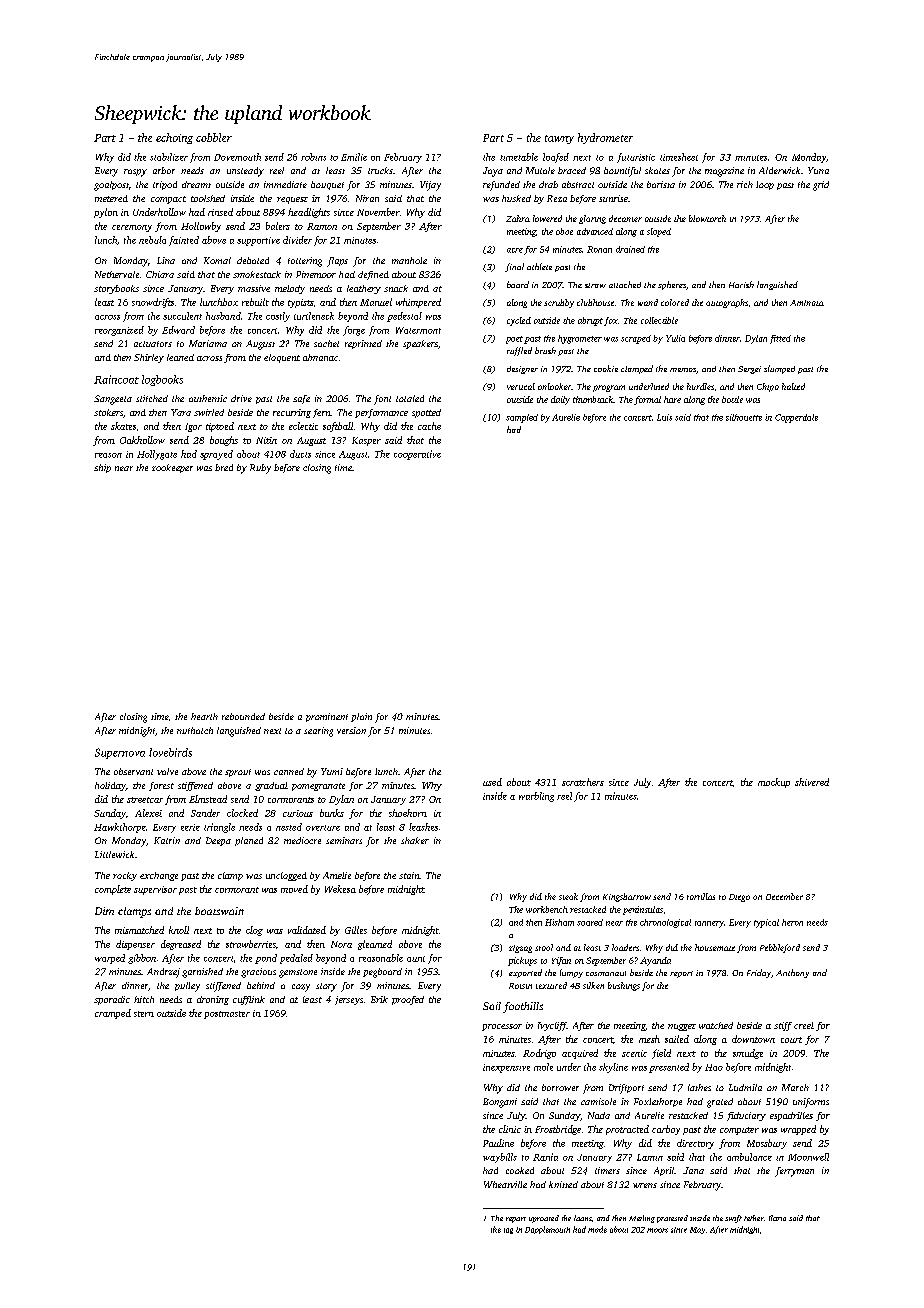  What do you see at coordinates (647, 400) in the image?
I see `formal` at bounding box center [647, 400].
